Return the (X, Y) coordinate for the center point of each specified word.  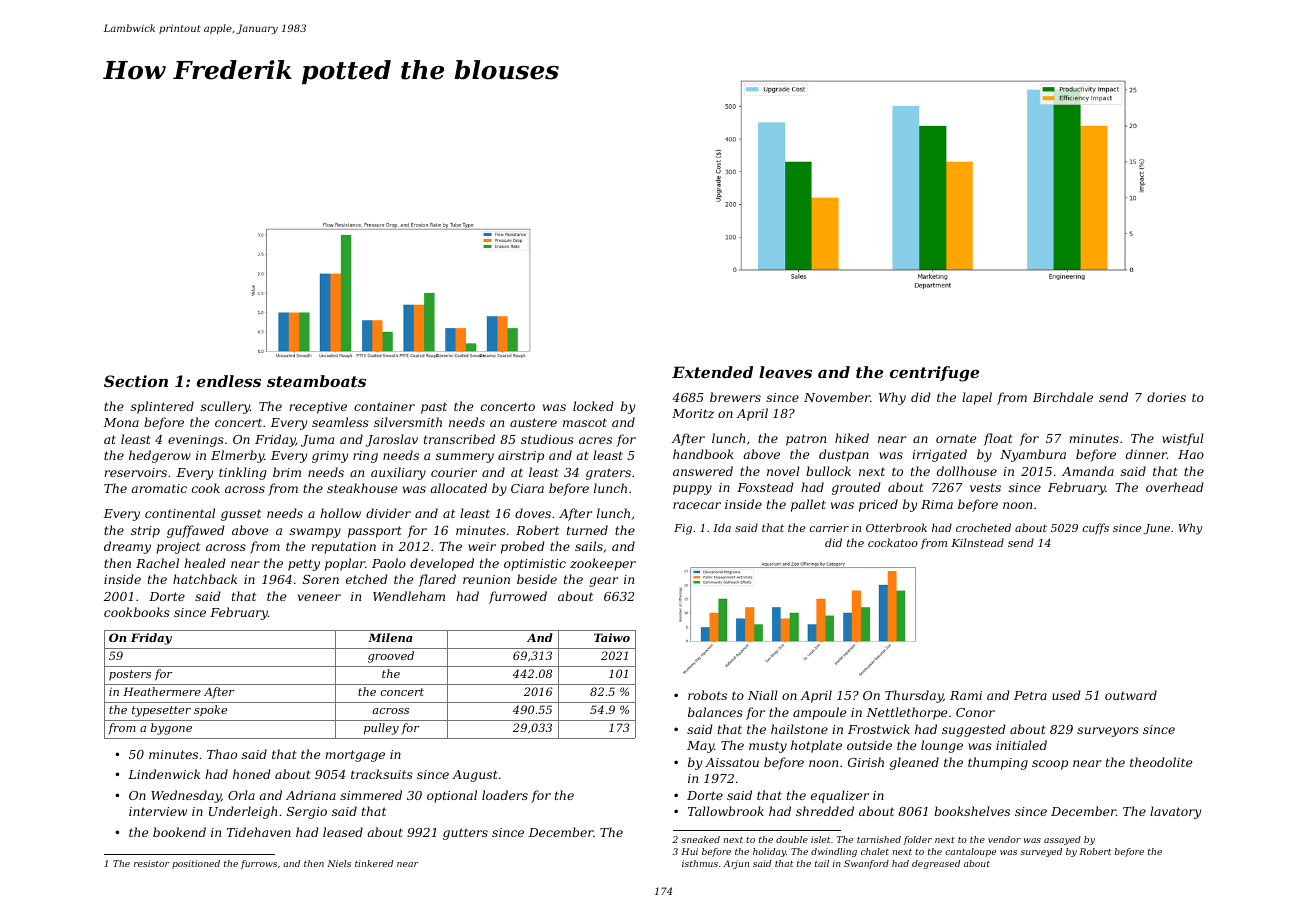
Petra (1030, 695)
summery (465, 458)
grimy (330, 457)
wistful (1183, 439)
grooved (391, 657)
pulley (381, 729)
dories (1166, 397)
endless (229, 381)
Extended (712, 372)
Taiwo (612, 637)
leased (343, 832)
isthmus (700, 863)
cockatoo (893, 542)
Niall (763, 695)
